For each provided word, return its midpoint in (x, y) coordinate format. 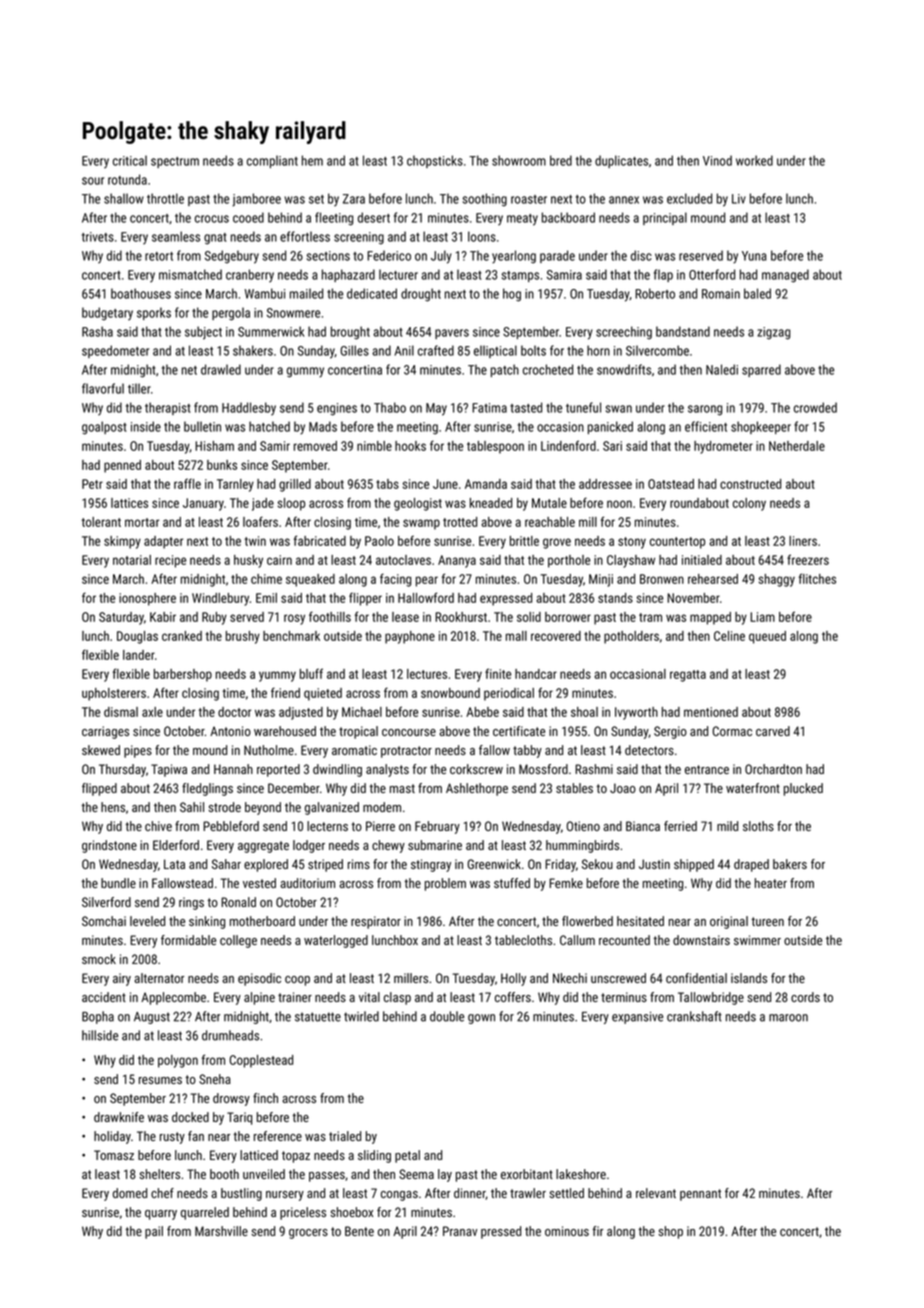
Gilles (355, 350)
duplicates (621, 161)
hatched (269, 426)
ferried (680, 826)
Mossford (543, 769)
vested (259, 883)
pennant (700, 1195)
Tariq (239, 1118)
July (441, 257)
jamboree (256, 200)
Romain (721, 294)
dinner (470, 1194)
